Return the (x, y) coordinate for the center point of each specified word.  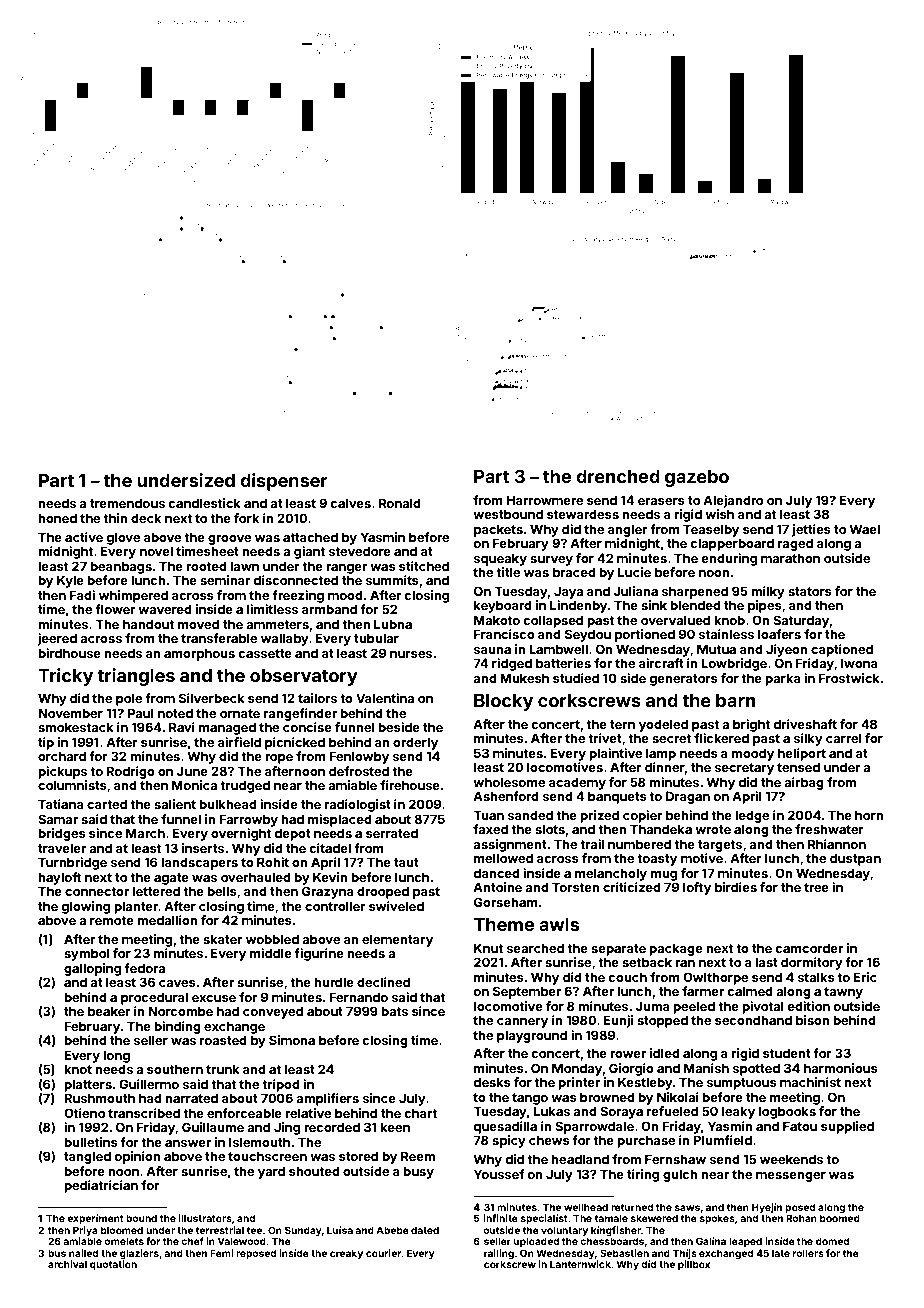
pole (129, 699)
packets (498, 530)
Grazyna (328, 892)
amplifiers (327, 1099)
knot (78, 1069)
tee (254, 1230)
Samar (58, 819)
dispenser (284, 482)
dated (425, 1230)
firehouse (410, 785)
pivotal (763, 1007)
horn (869, 815)
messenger (791, 1177)
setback (647, 962)
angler (628, 530)
